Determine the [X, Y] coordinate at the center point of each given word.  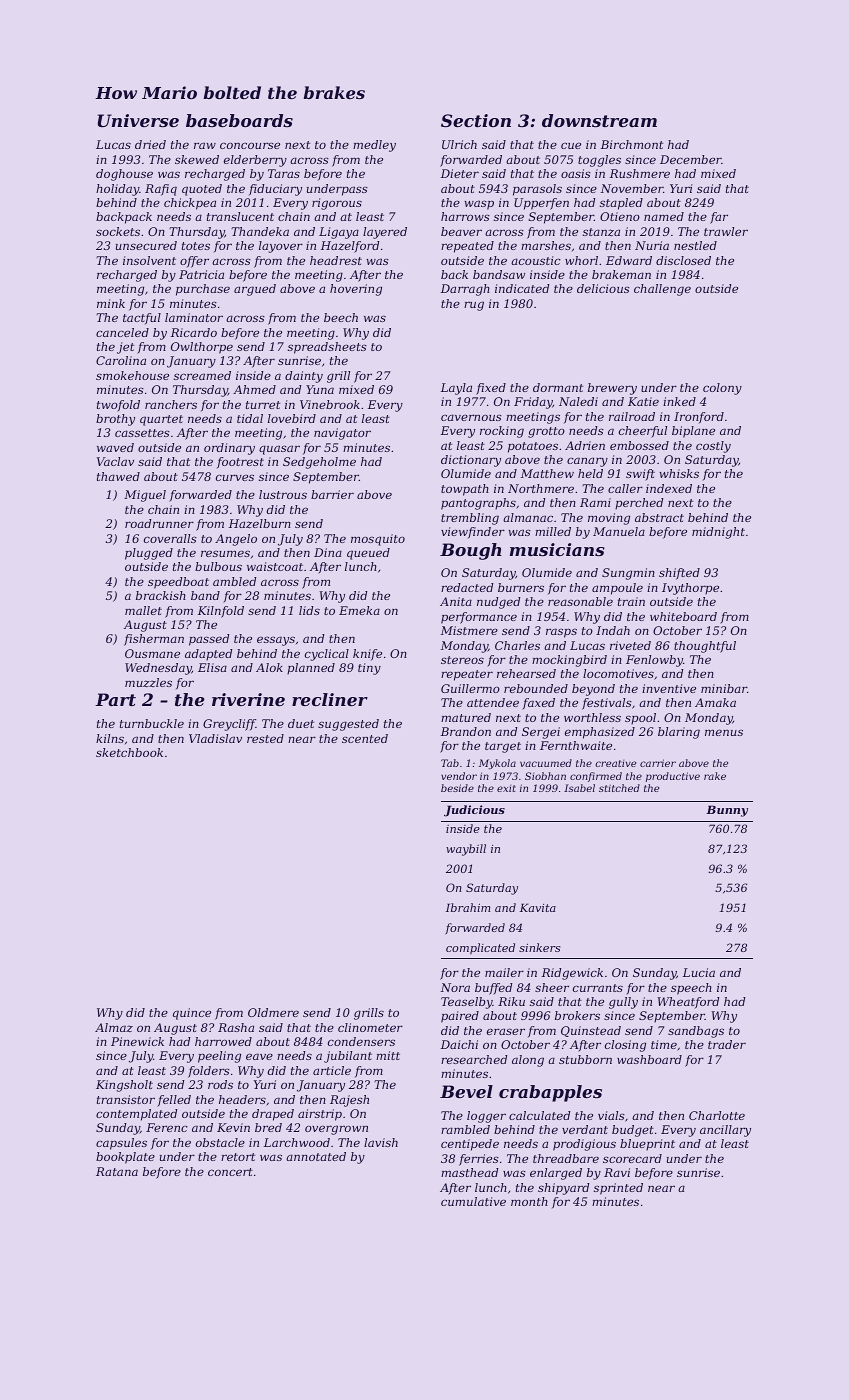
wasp [479, 205]
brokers [577, 1015]
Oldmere [273, 1012]
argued [255, 290]
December [691, 159]
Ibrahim [468, 907]
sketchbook [129, 752]
